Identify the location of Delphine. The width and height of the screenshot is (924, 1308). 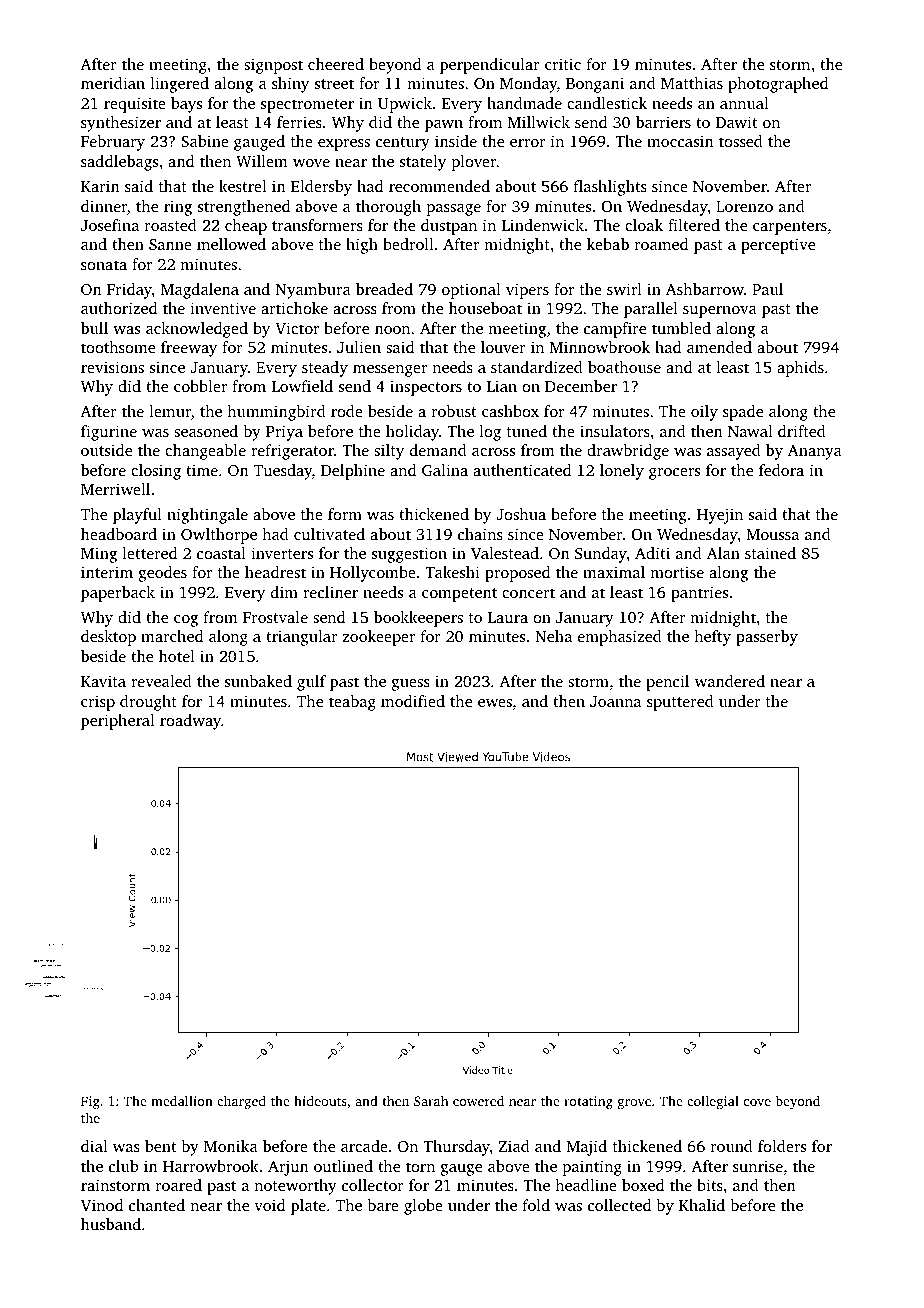
(353, 472).
